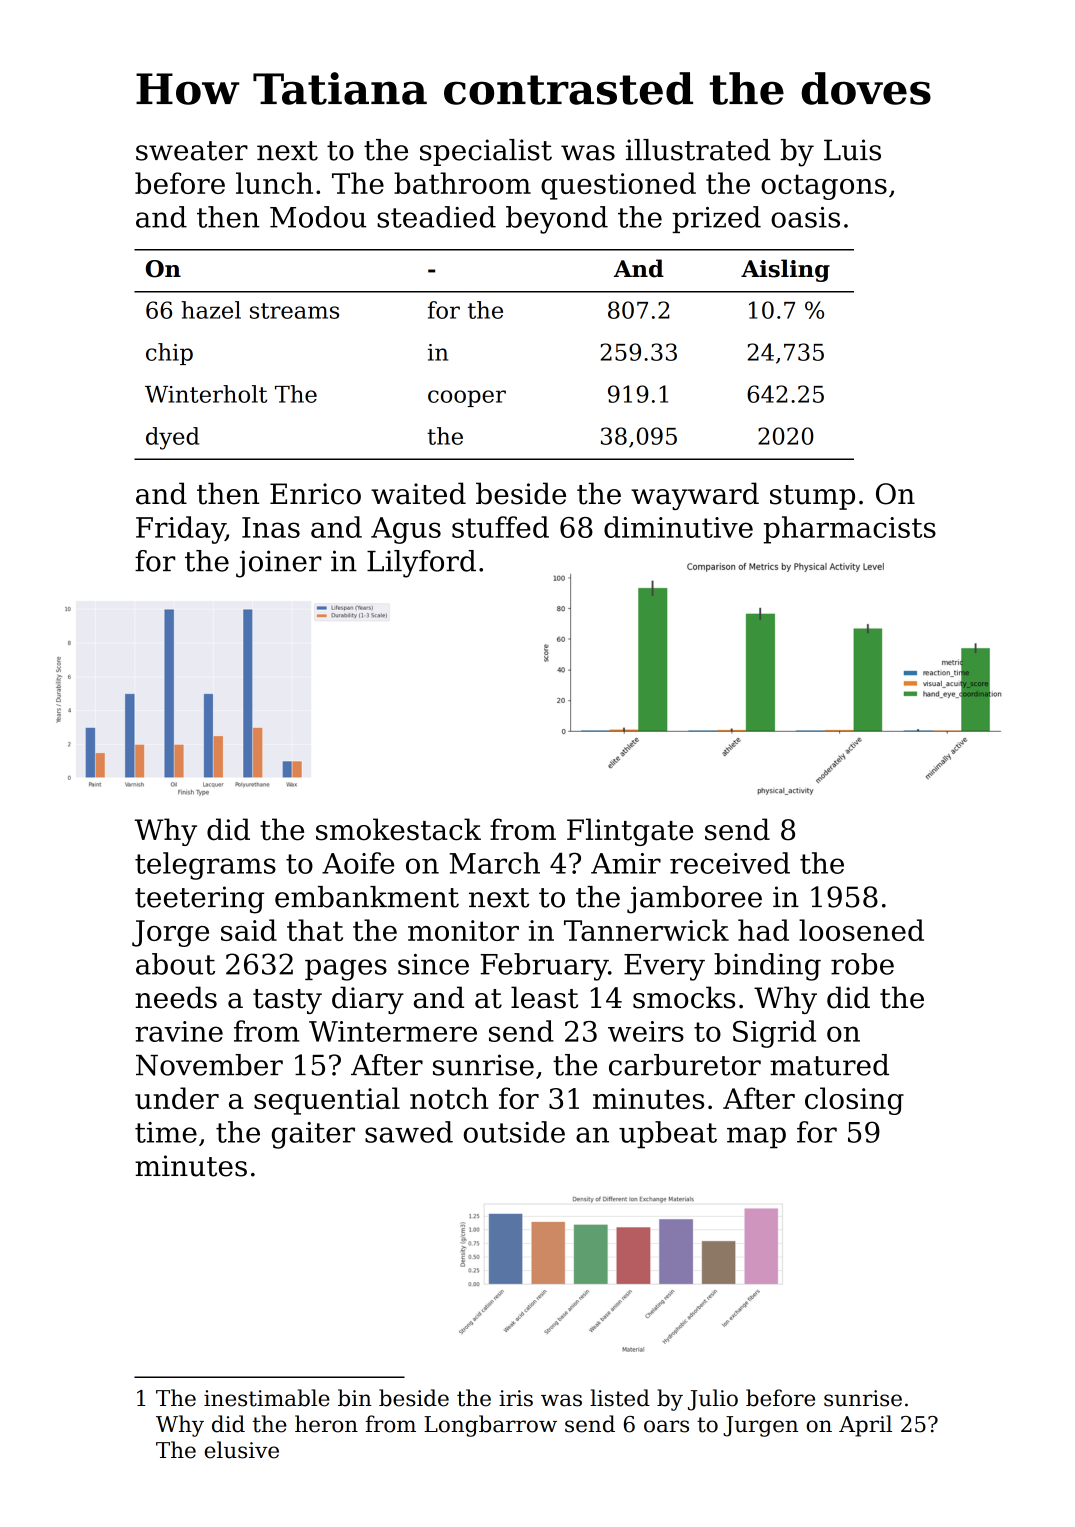 The width and height of the screenshot is (1075, 1527). What do you see at coordinates (618, 186) in the screenshot?
I see `questioned` at bounding box center [618, 186].
